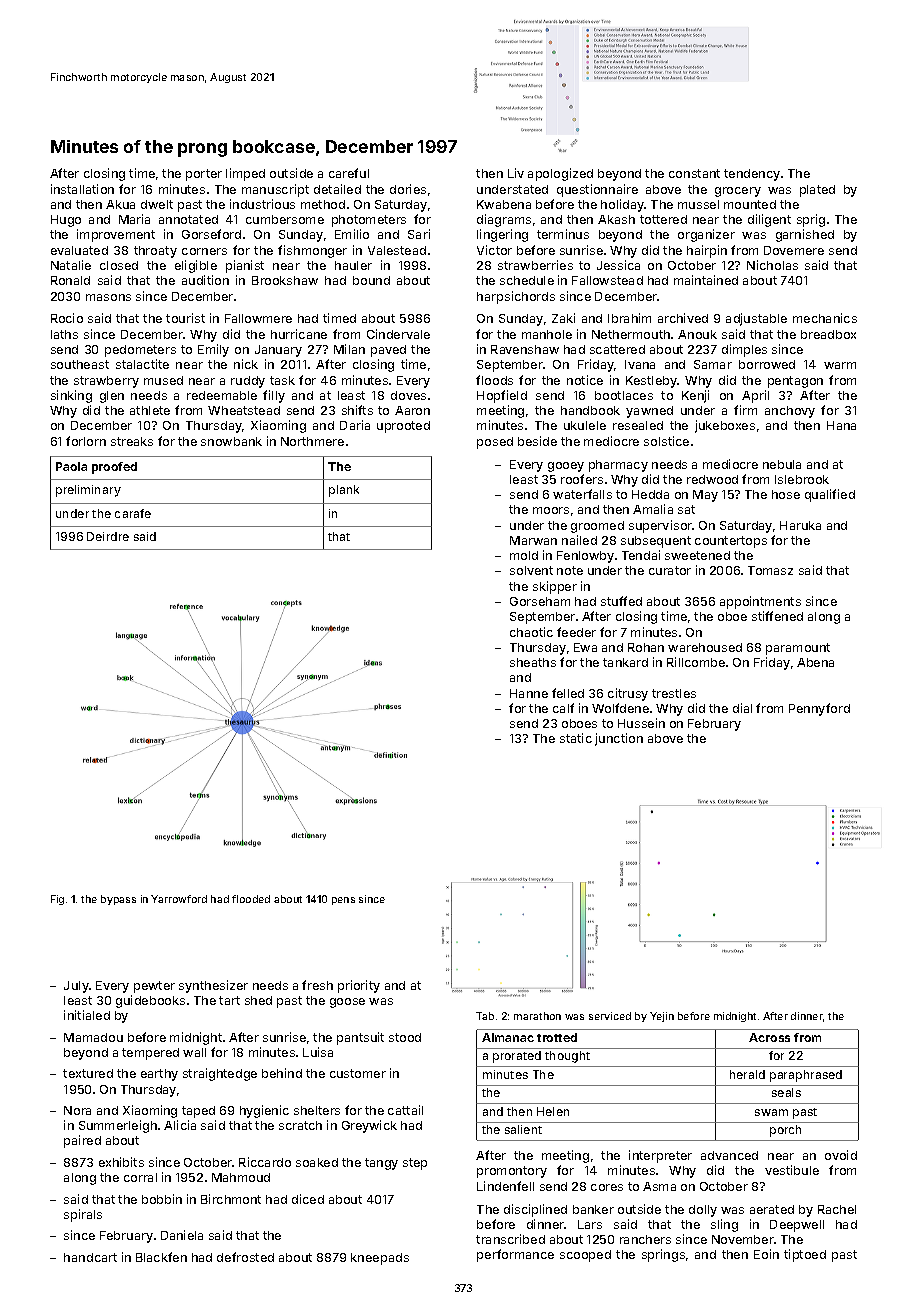 This screenshot has height=1316, width=908. I want to click on performance, so click(515, 1255).
